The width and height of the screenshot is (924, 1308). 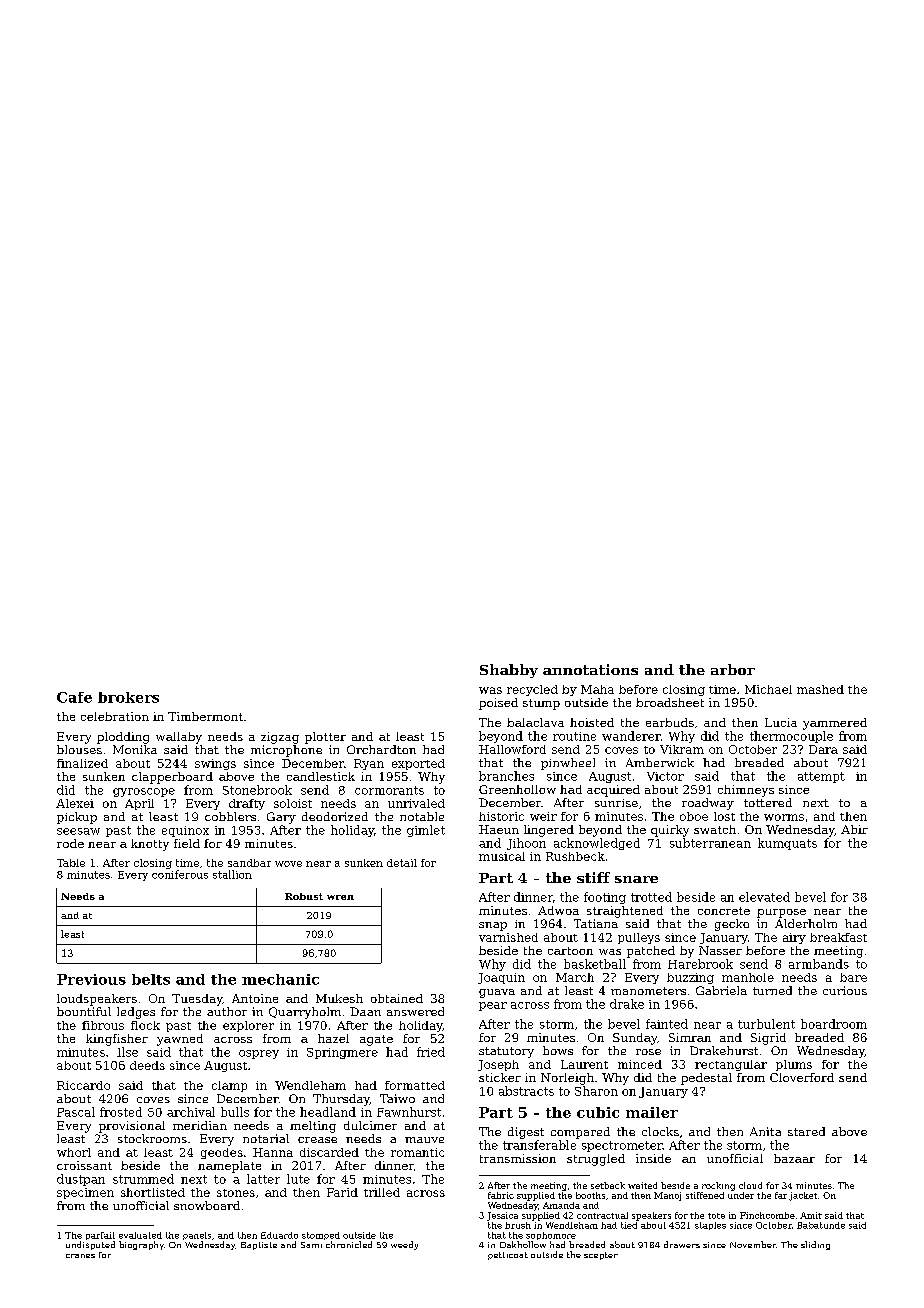 I want to click on rectangular, so click(x=731, y=1065).
